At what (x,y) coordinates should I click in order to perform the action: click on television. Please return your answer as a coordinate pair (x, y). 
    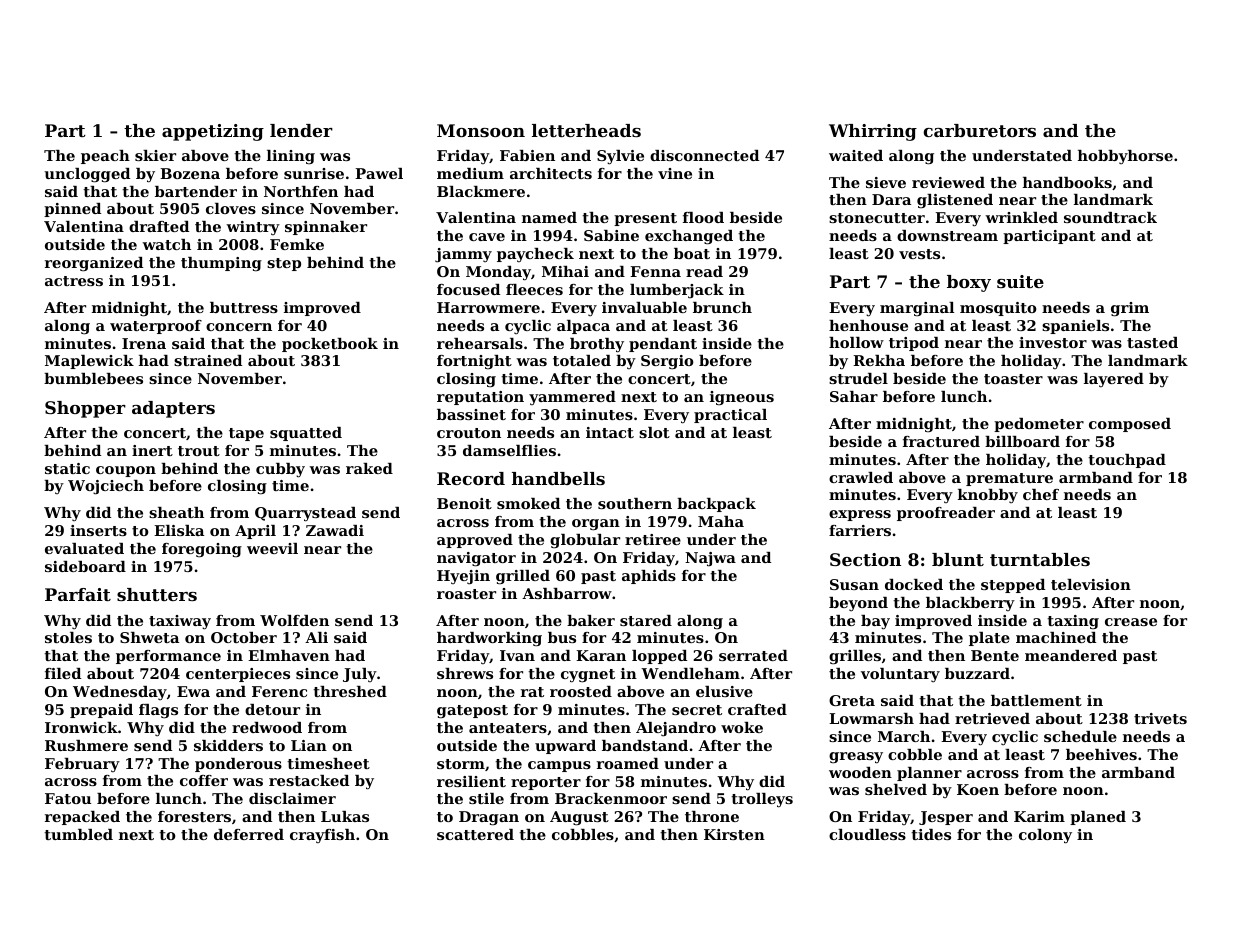
    Looking at the image, I should click on (1091, 584).
